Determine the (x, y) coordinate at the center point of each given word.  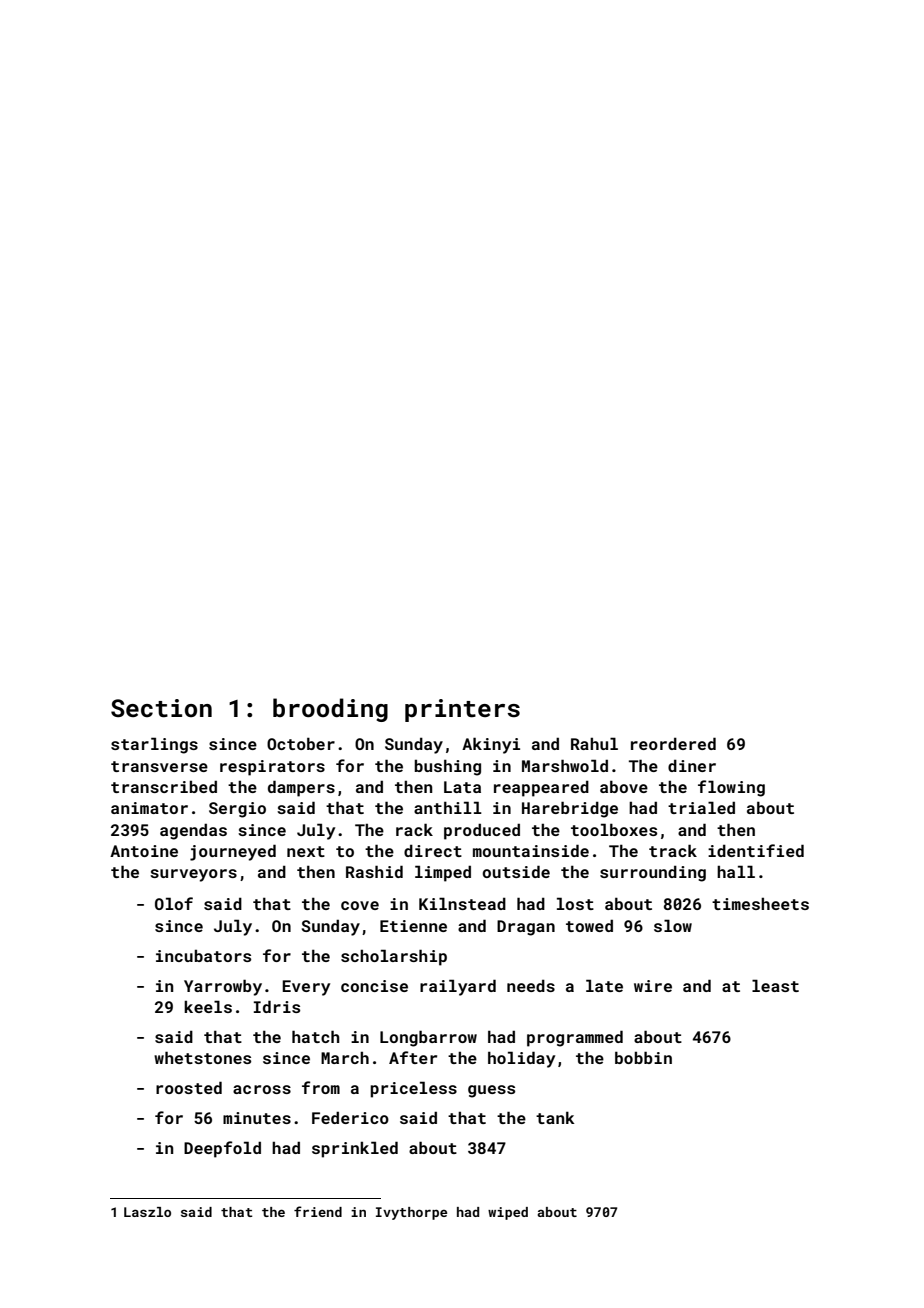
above (624, 786)
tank (555, 1117)
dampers (301, 788)
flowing (731, 788)
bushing (447, 767)
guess (491, 1091)
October (301, 743)
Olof (174, 903)
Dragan (526, 928)
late (604, 985)
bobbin (643, 1057)
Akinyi (491, 745)
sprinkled (355, 1149)
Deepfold (222, 1149)
